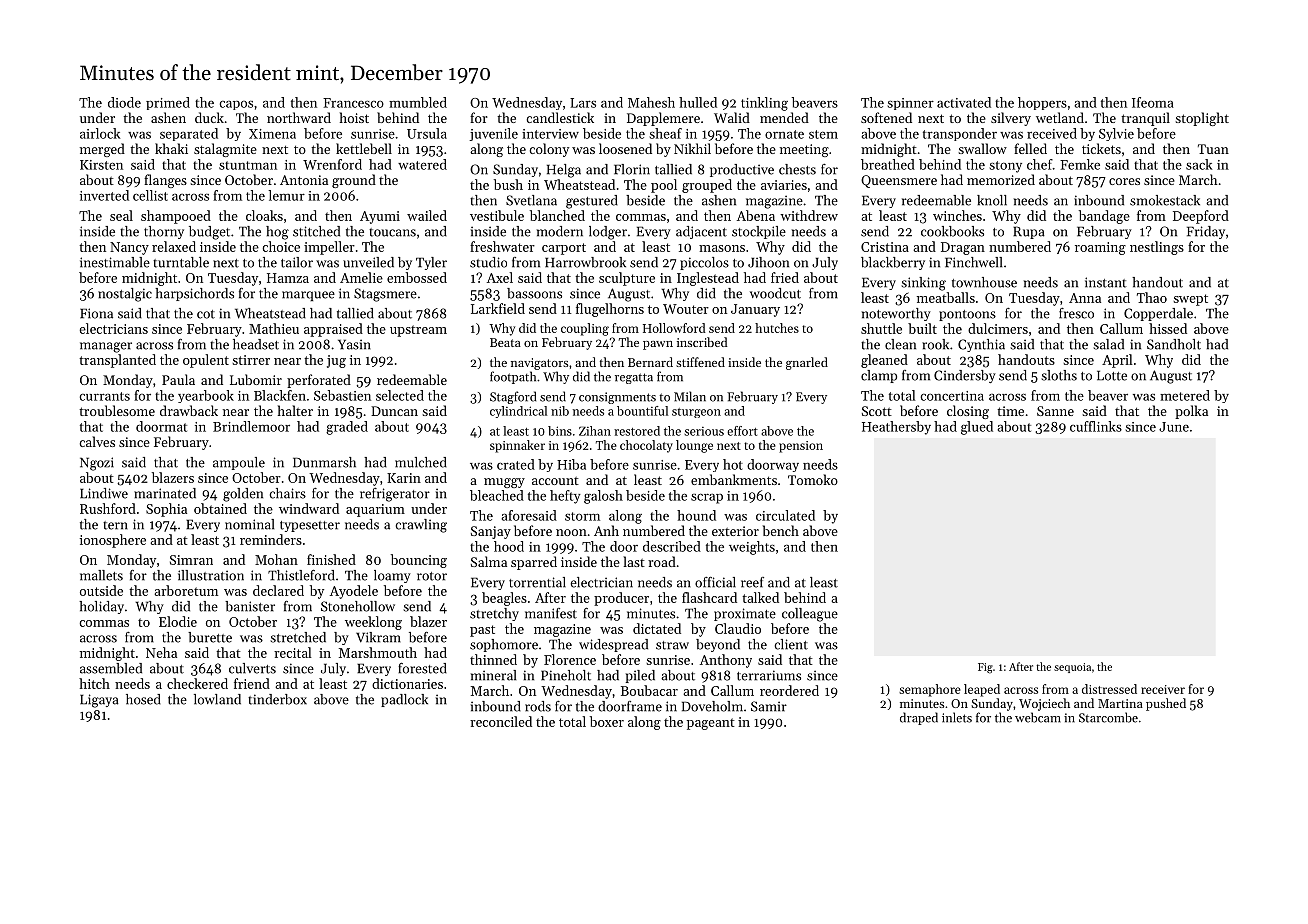 This image has height=924, width=1308. I want to click on glued, so click(977, 428).
